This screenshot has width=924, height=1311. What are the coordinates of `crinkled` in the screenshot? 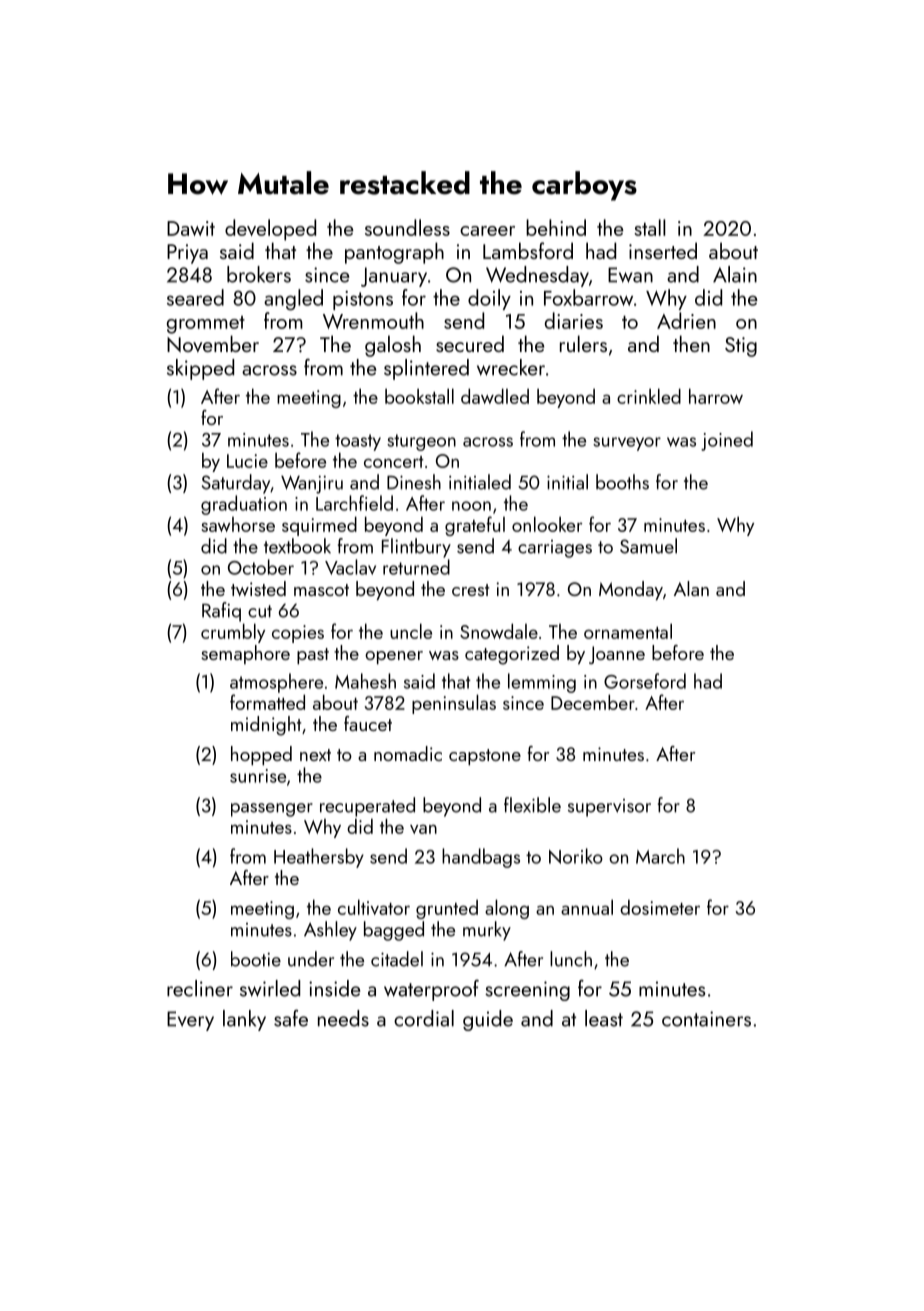 It's located at (649, 396).
